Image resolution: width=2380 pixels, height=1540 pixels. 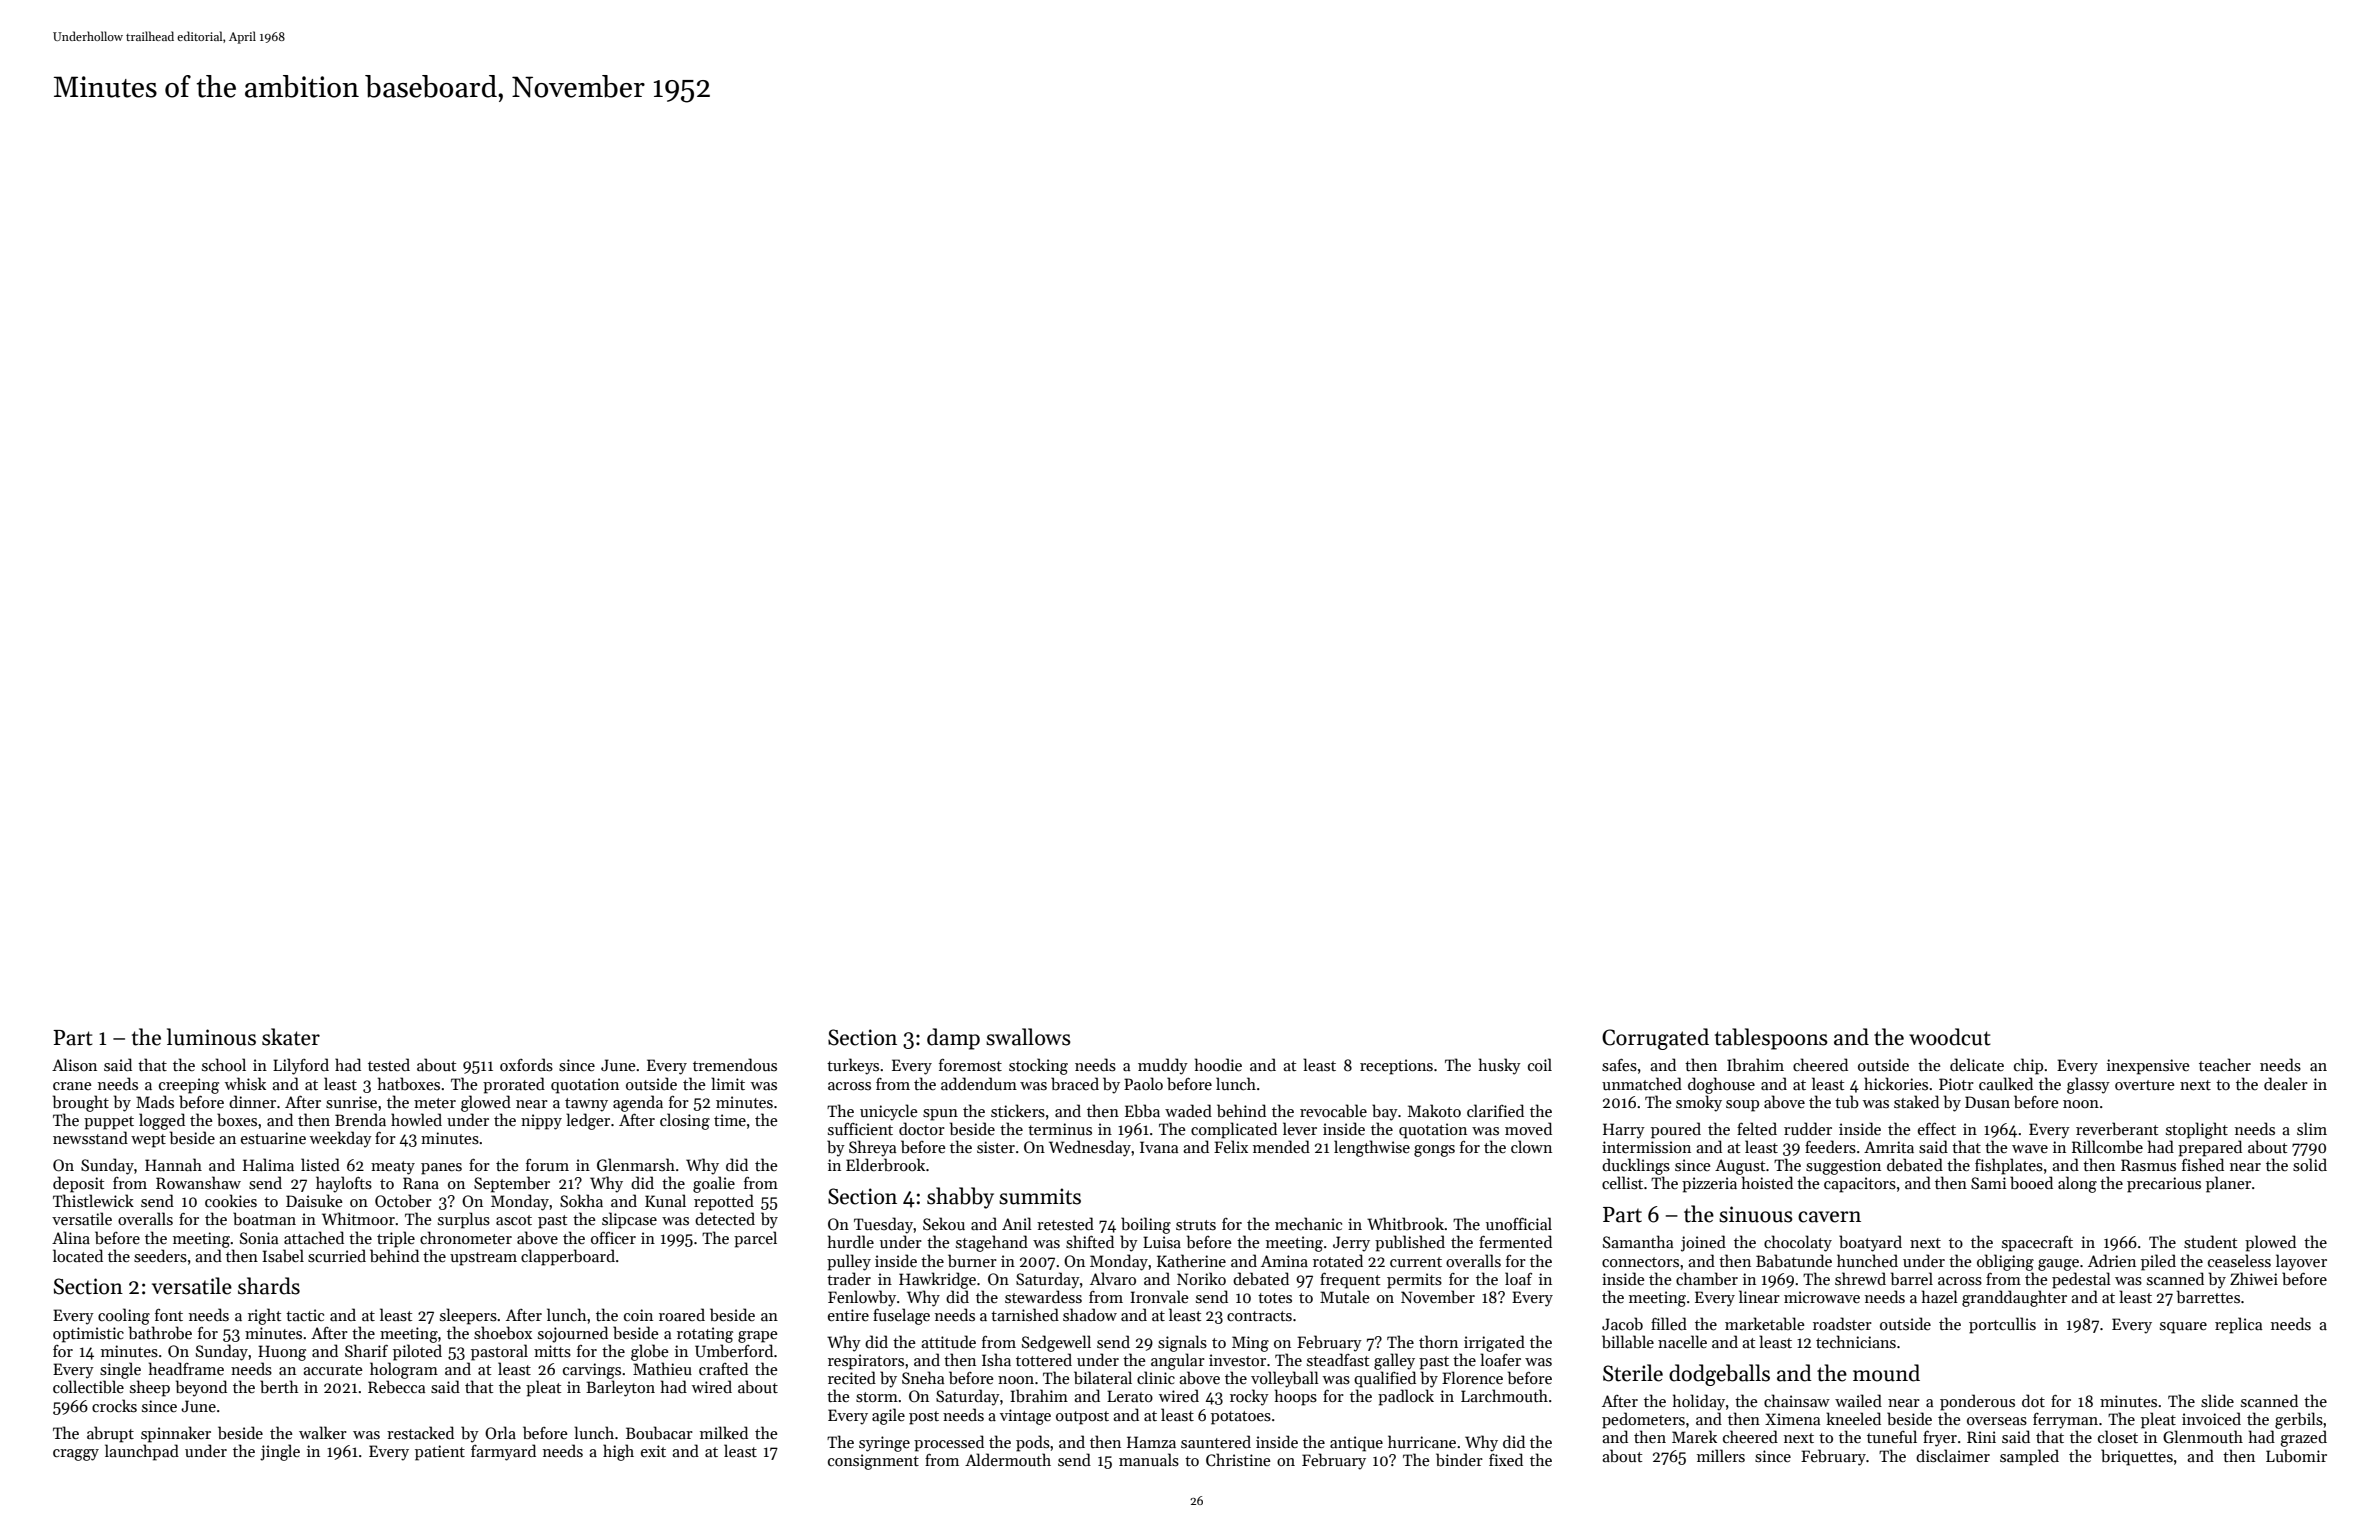 I want to click on deposit, so click(x=78, y=1184).
